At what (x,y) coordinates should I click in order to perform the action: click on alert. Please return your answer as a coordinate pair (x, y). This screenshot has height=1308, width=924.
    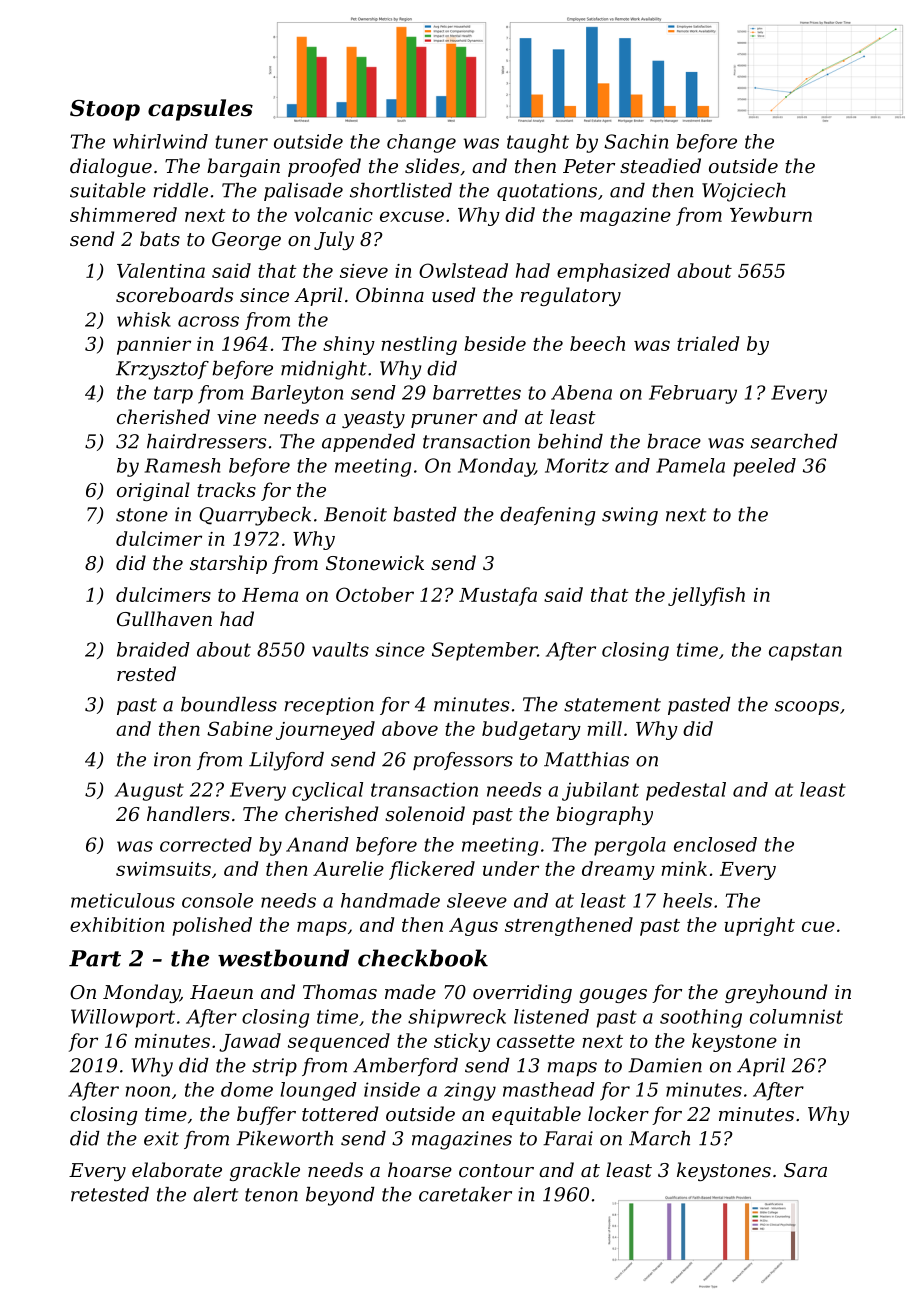
    Looking at the image, I should click on (215, 1194).
